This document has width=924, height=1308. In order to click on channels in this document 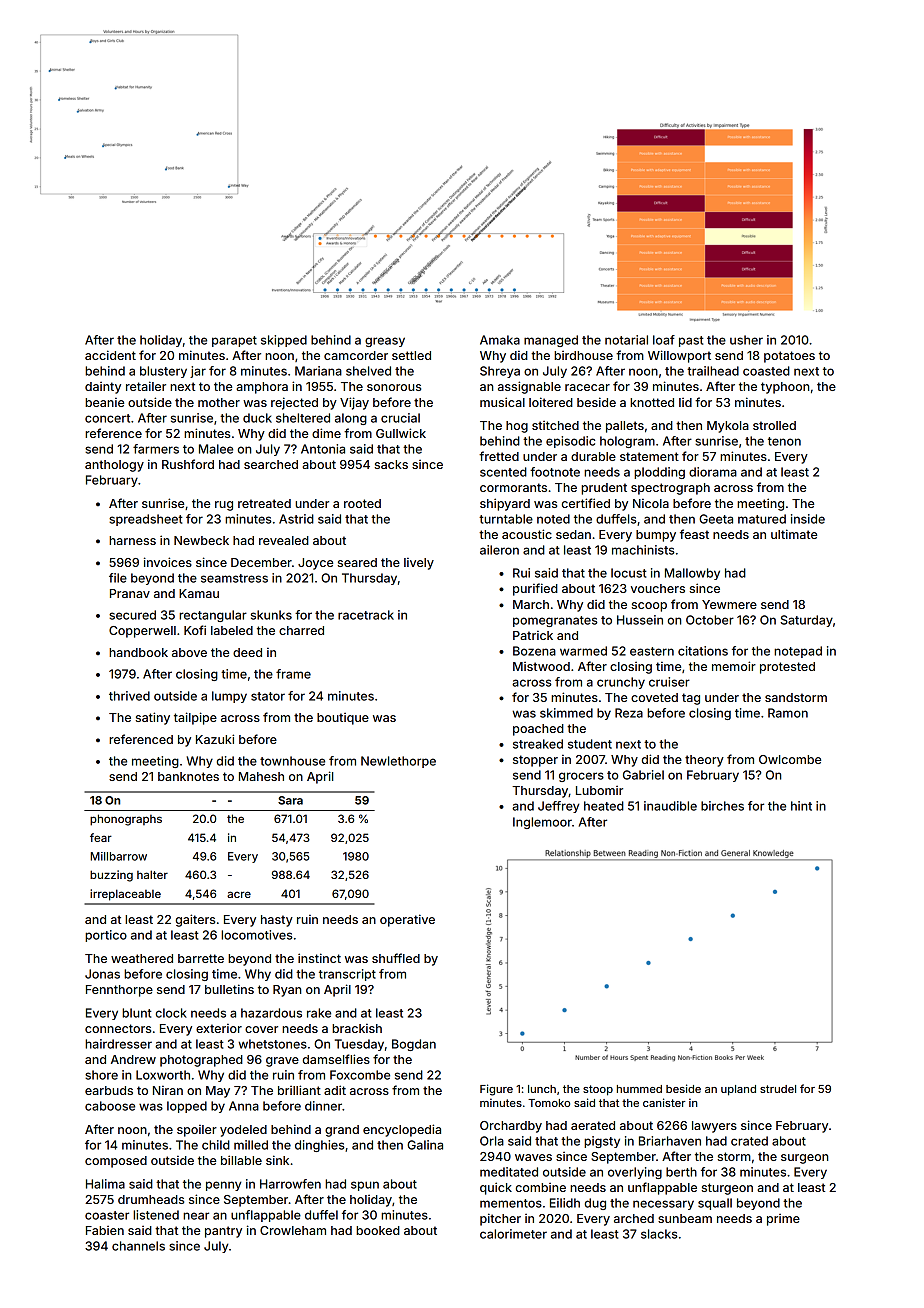, I will do `click(138, 1246)`.
